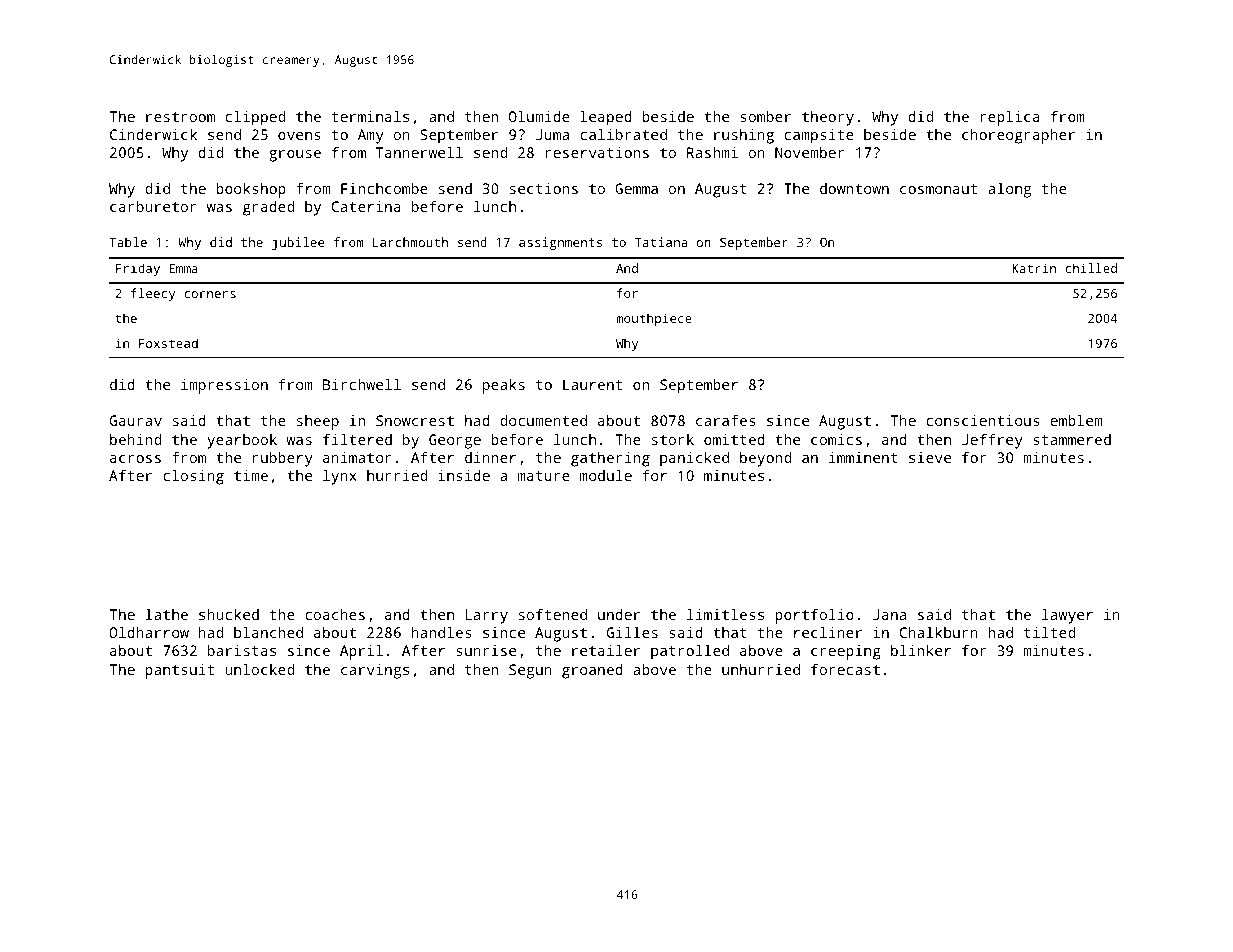  What do you see at coordinates (606, 650) in the screenshot?
I see `retailer` at bounding box center [606, 650].
